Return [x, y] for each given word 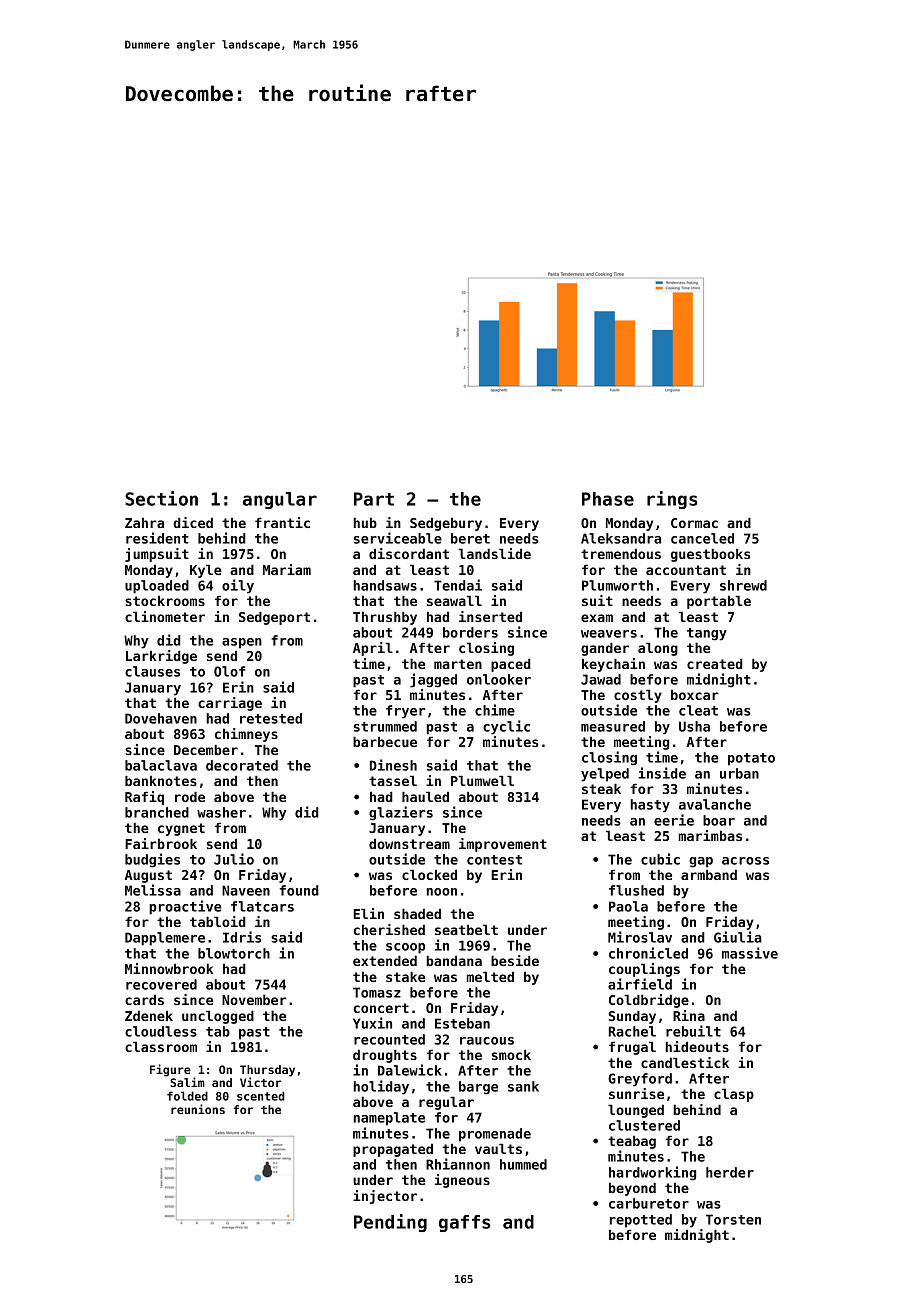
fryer [405, 712]
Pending [390, 1223]
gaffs [464, 1223]
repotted [641, 1221]
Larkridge [161, 657]
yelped [605, 775]
